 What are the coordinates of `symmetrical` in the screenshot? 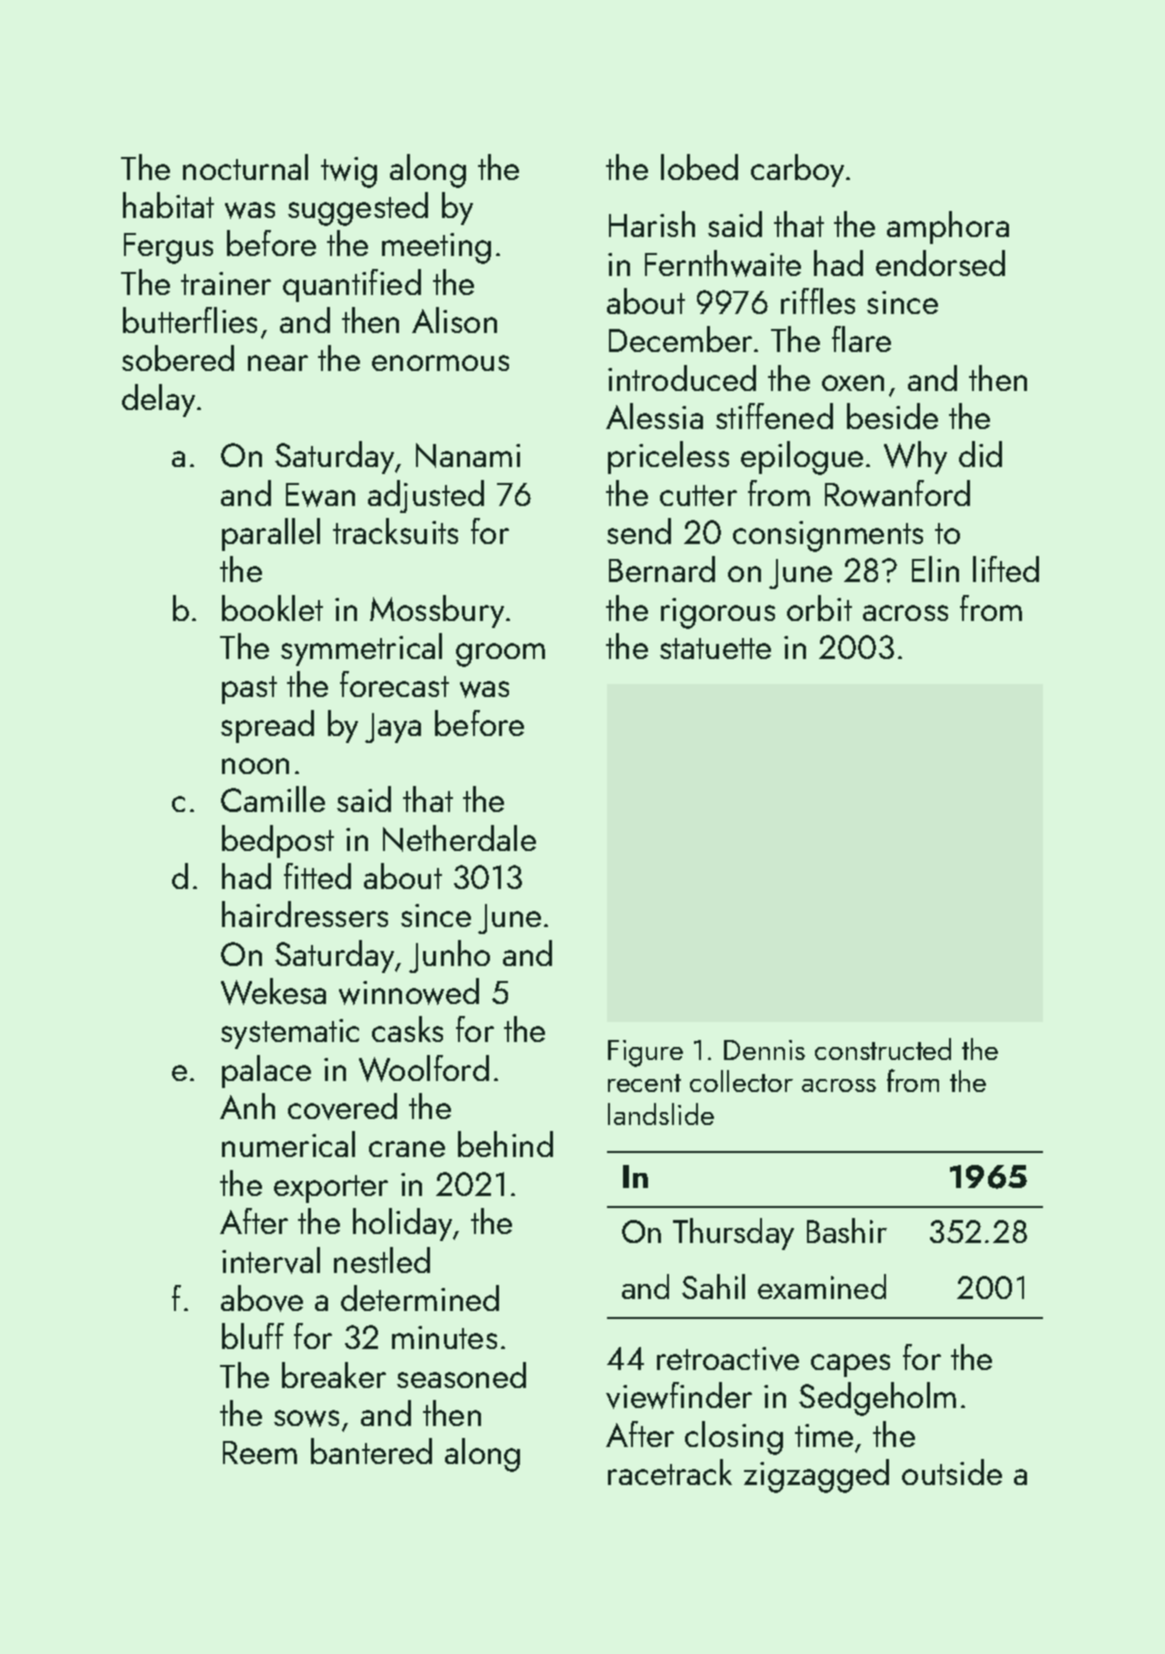 It's located at (361, 649).
